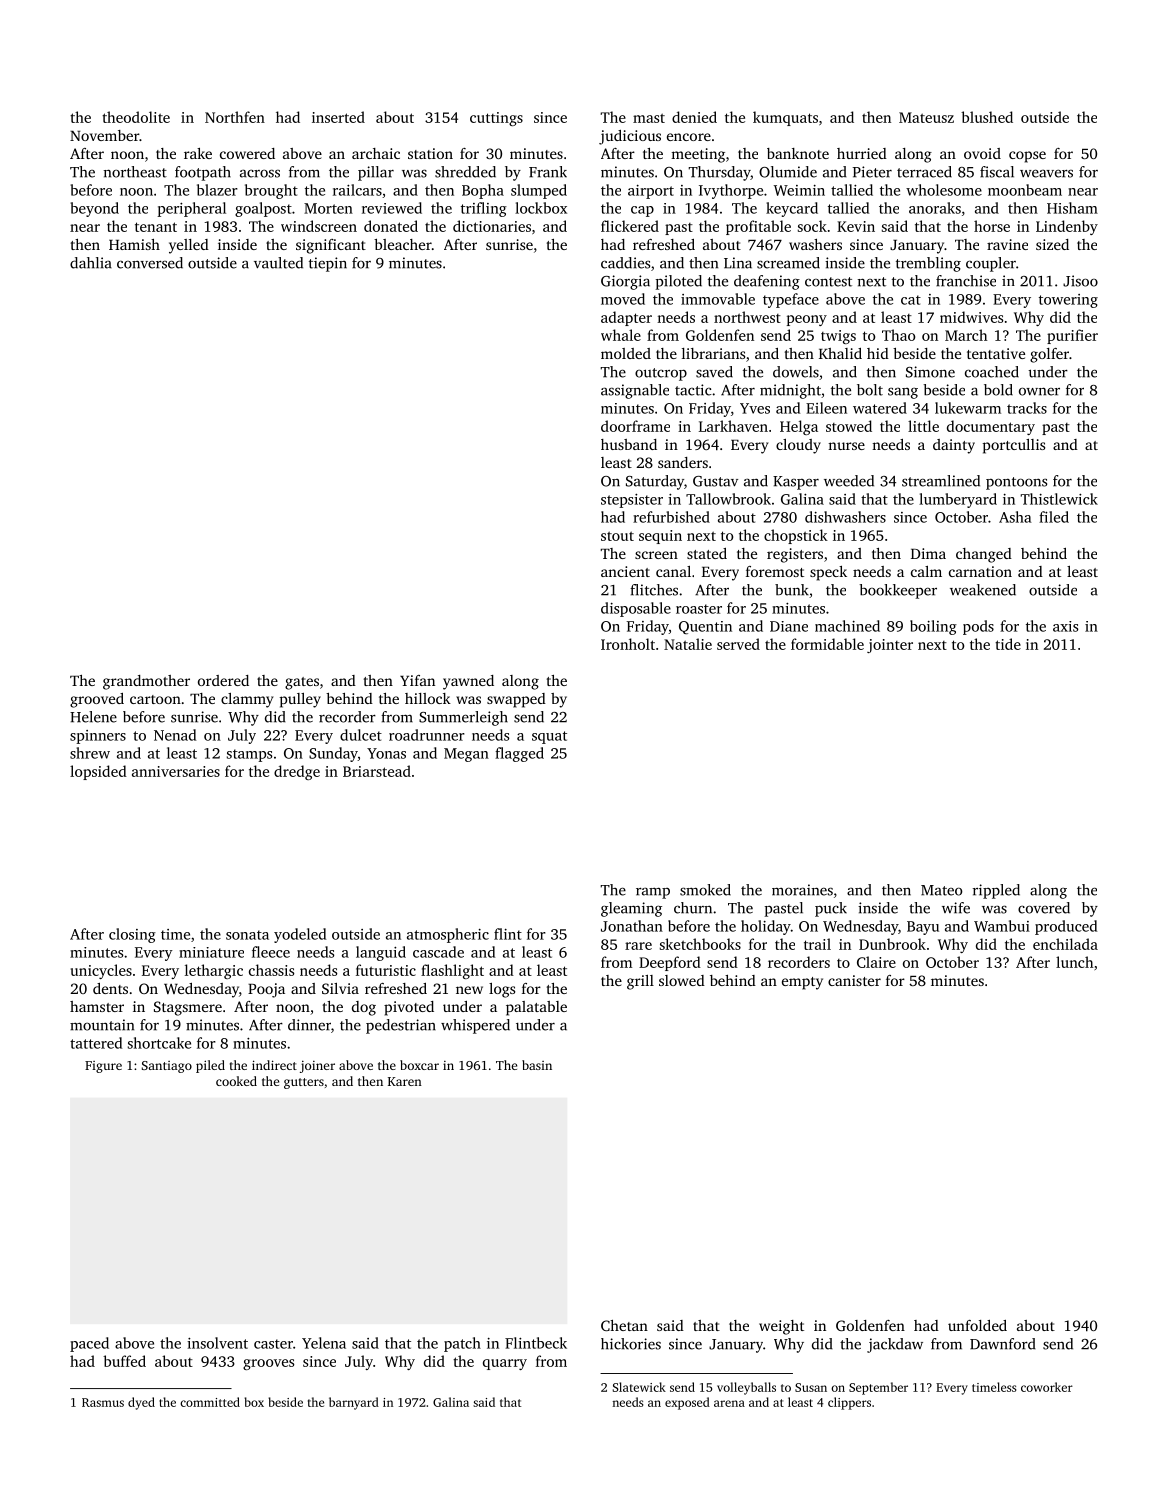 Image resolution: width=1168 pixels, height=1512 pixels. What do you see at coordinates (926, 117) in the screenshot?
I see `Mateusz` at bounding box center [926, 117].
